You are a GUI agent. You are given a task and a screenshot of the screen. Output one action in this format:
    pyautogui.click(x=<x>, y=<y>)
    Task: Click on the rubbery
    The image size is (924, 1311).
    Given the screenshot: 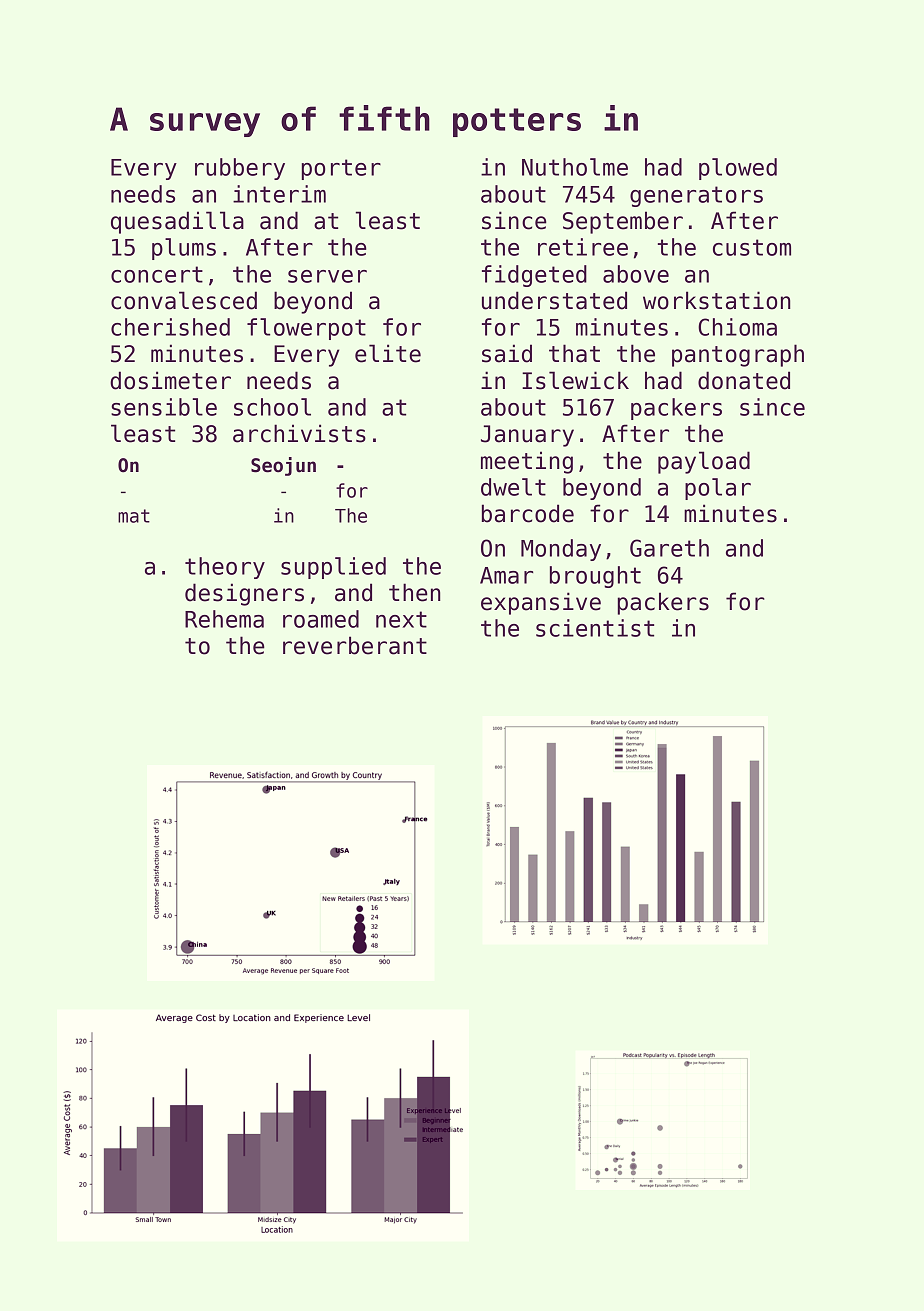 What is the action you would take?
    pyautogui.click(x=240, y=169)
